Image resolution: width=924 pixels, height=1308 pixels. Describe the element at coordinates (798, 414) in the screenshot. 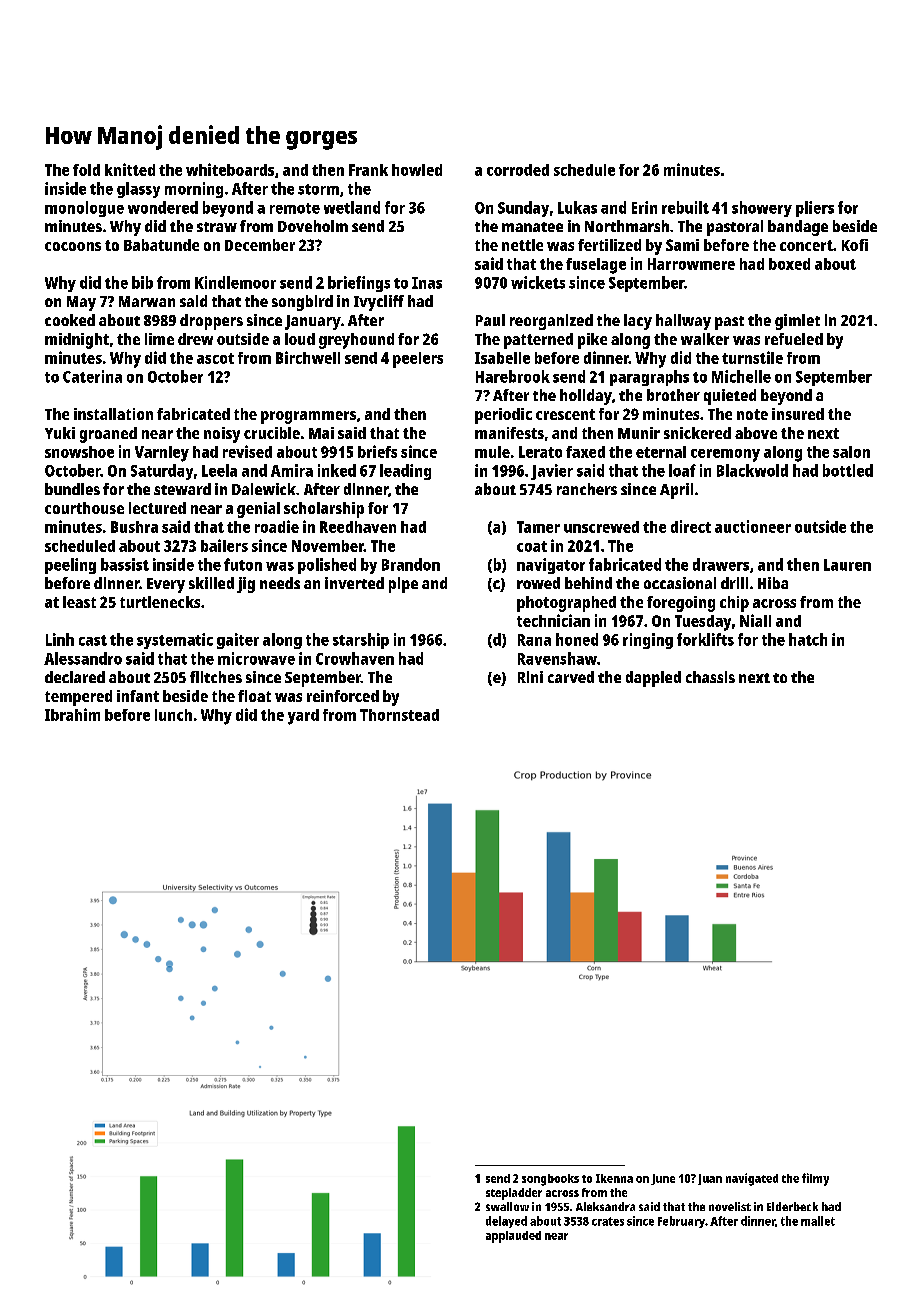

I see `insured` at that location.
